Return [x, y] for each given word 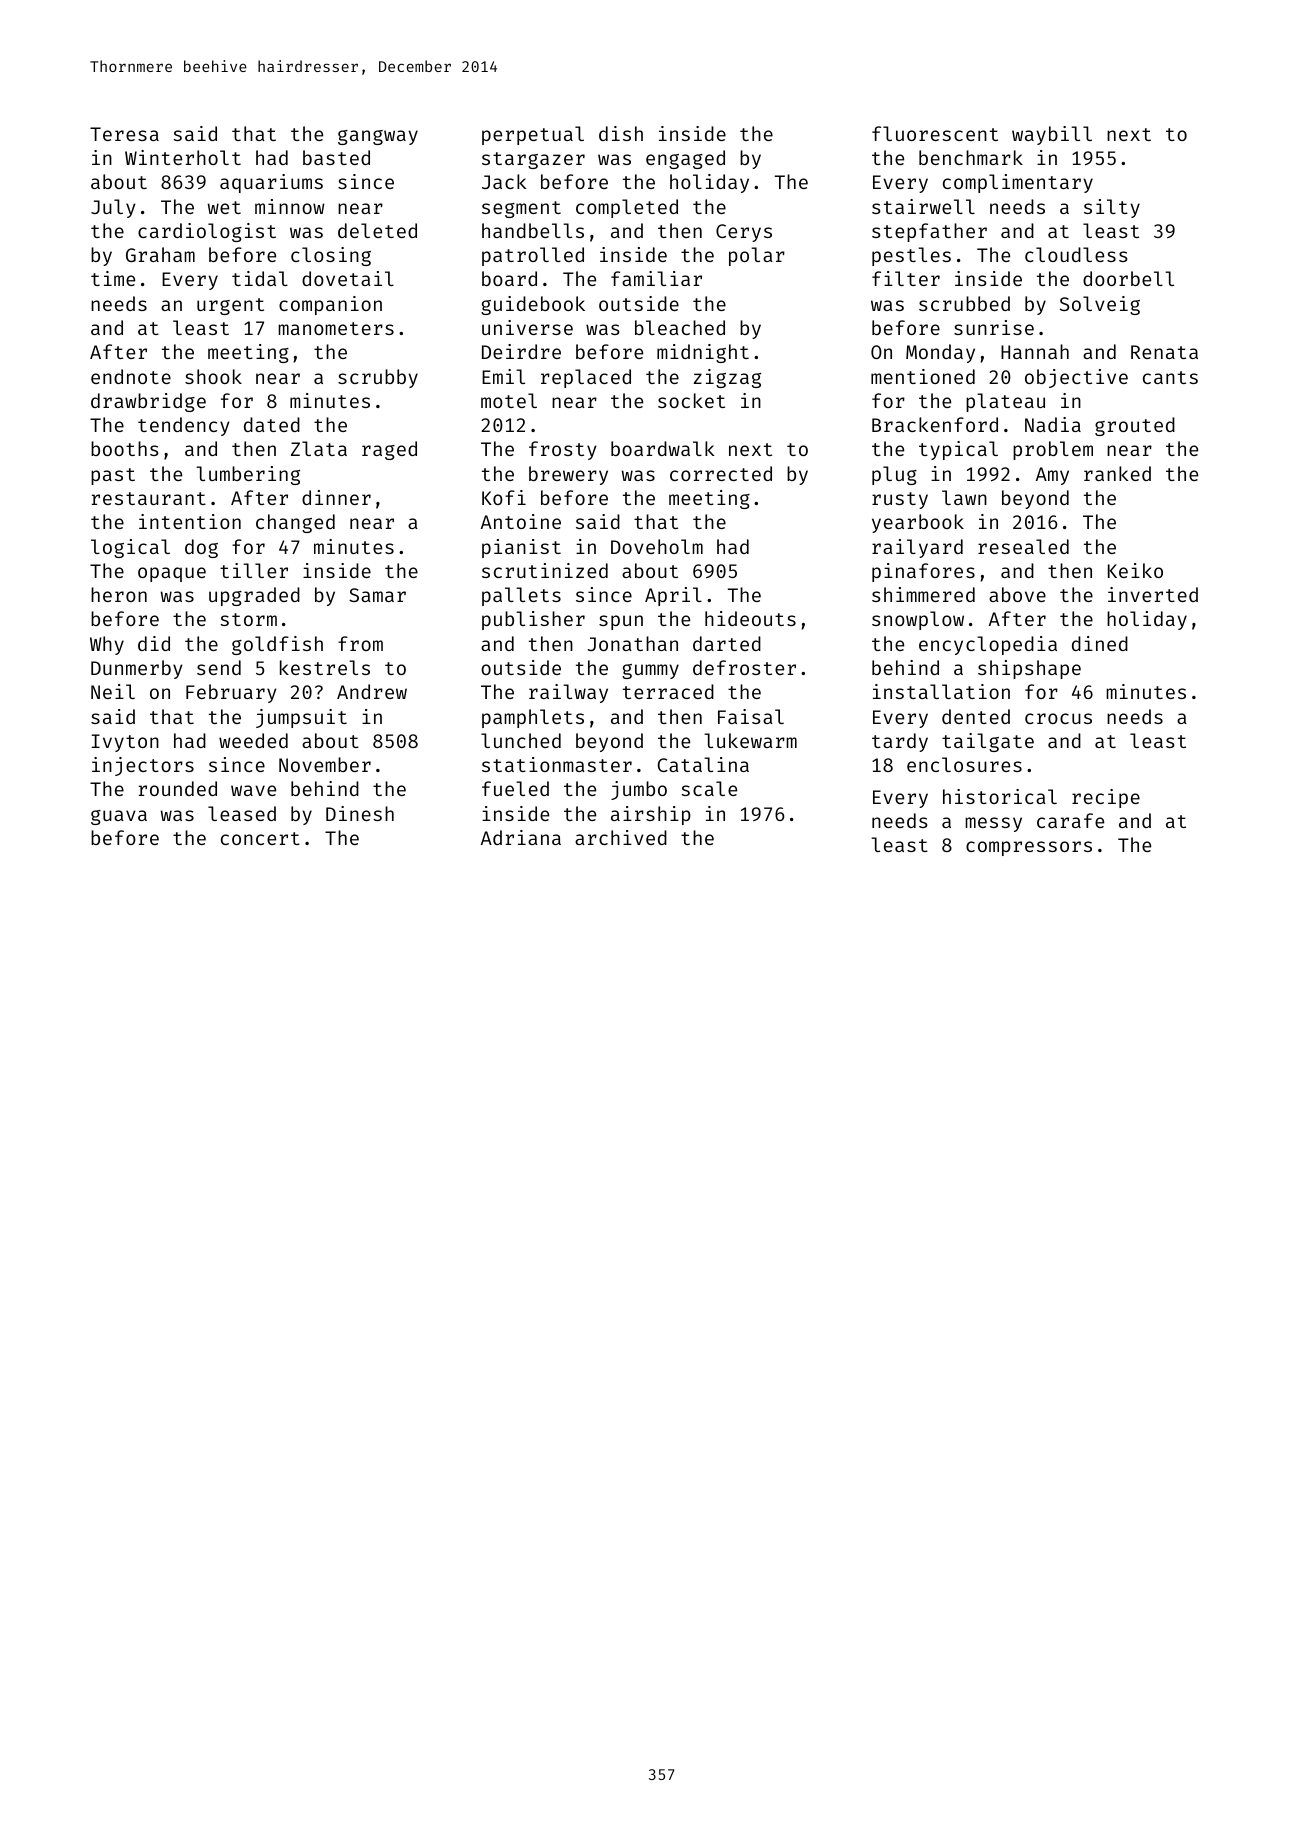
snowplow [918, 620]
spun [621, 622]
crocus [1058, 718]
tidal [260, 278]
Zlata [319, 448]
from [360, 643]
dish [621, 133]
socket [691, 400]
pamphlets [533, 718]
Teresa [124, 134]
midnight [703, 353]
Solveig [1100, 305]
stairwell [923, 206]
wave [253, 790]
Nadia [1053, 424]
